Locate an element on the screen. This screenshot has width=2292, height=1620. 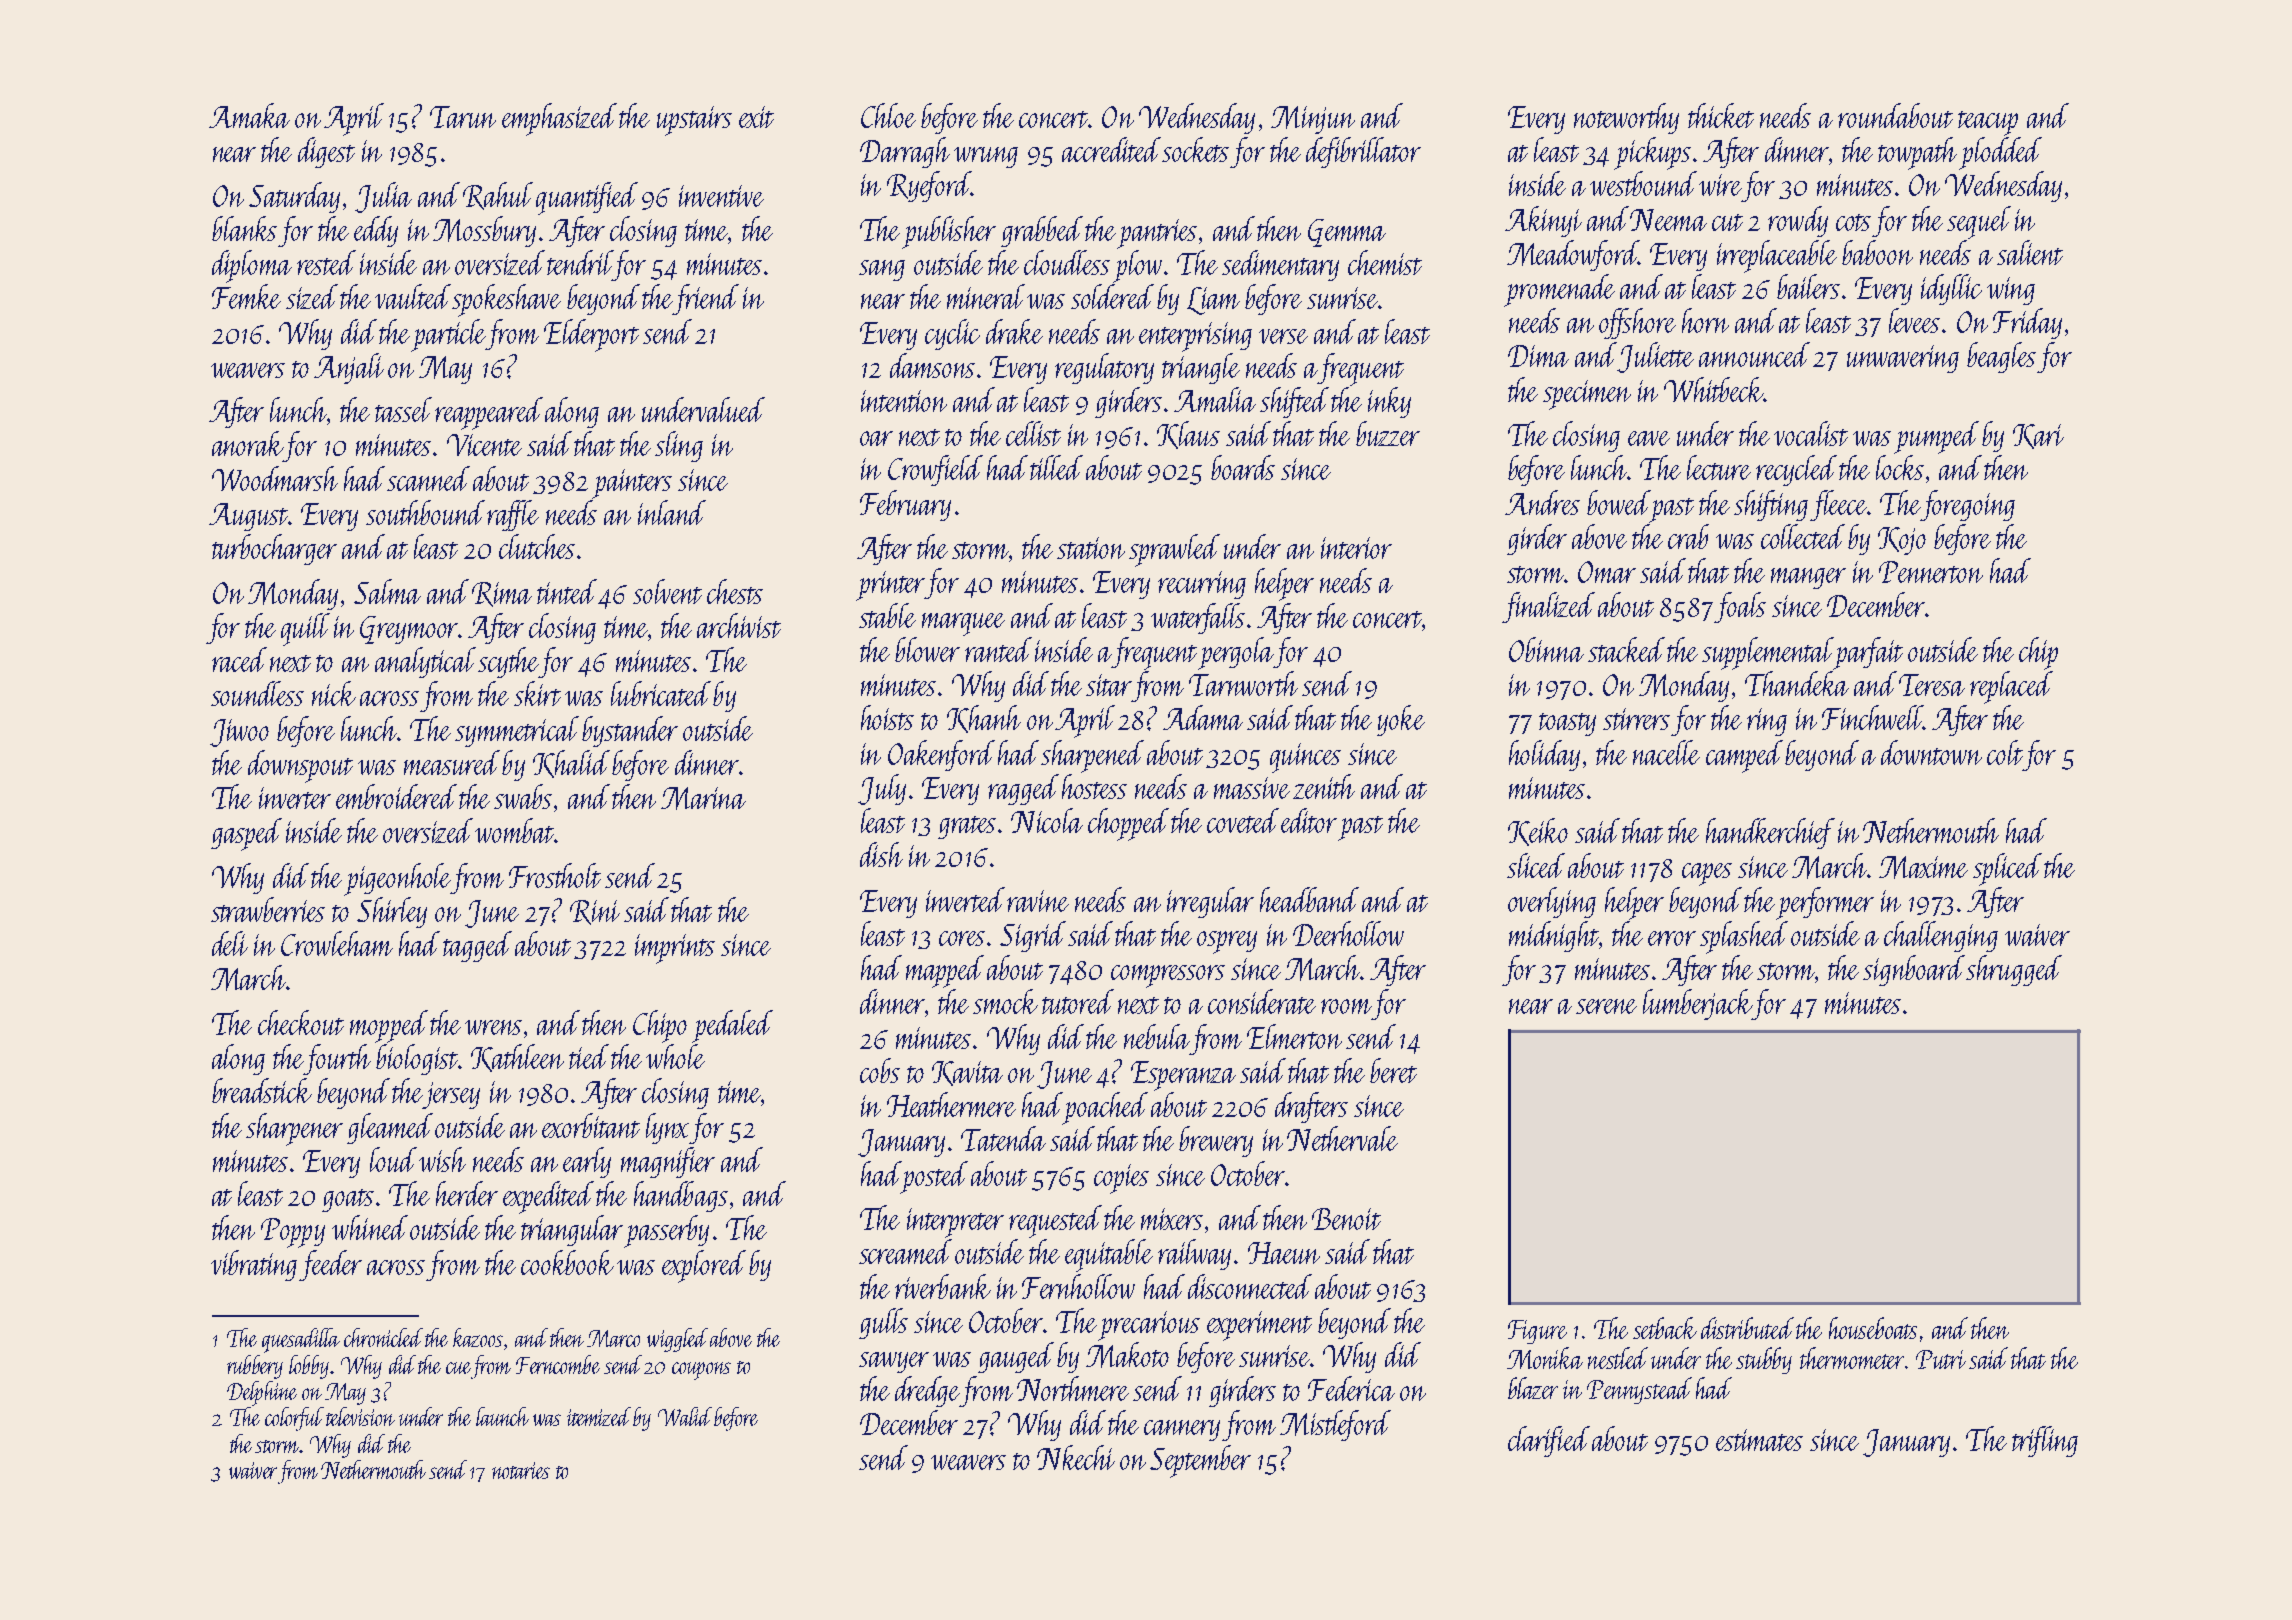
levees is located at coordinates (1914, 320).
